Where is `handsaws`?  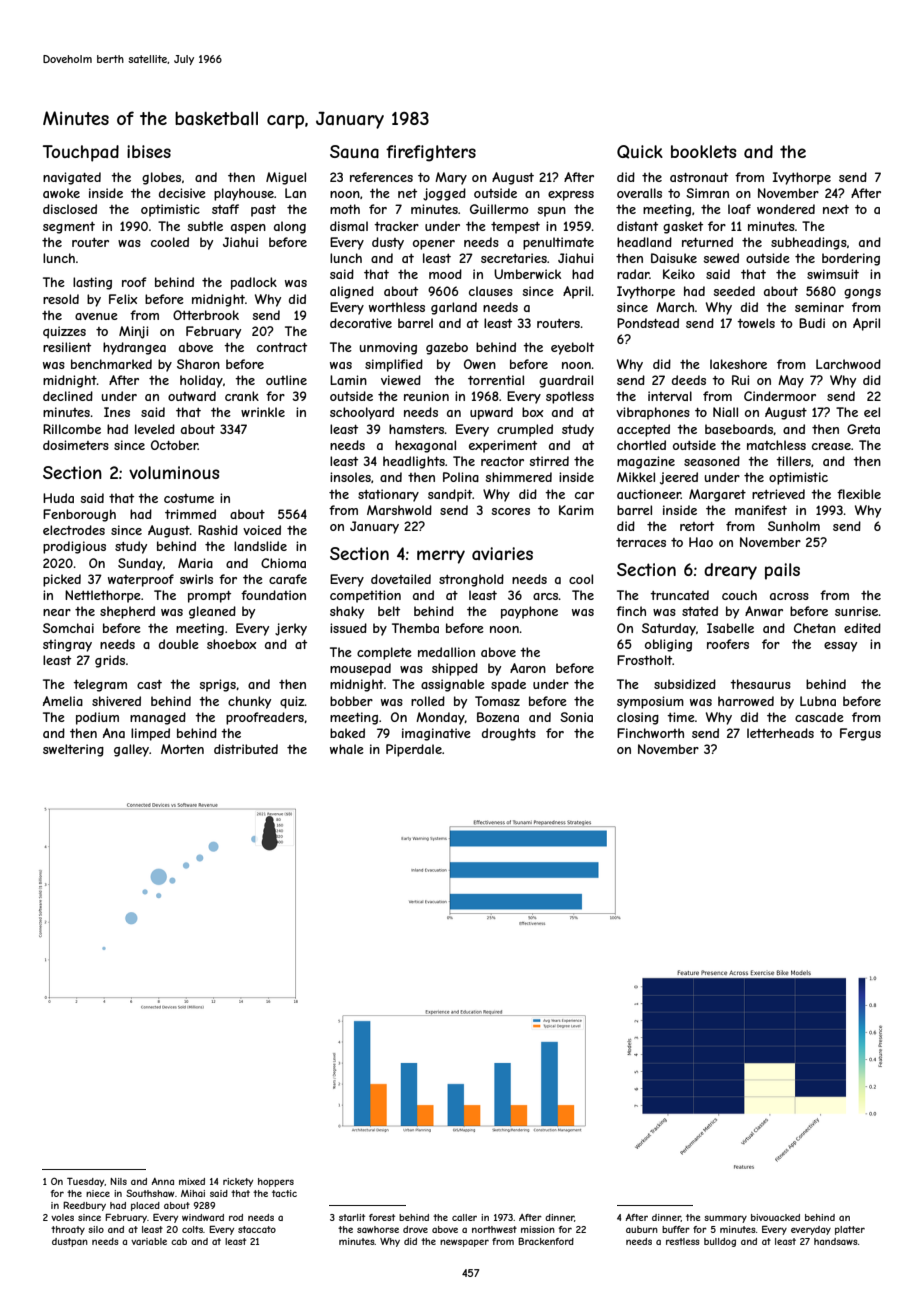
handsaws is located at coordinates (836, 1241).
